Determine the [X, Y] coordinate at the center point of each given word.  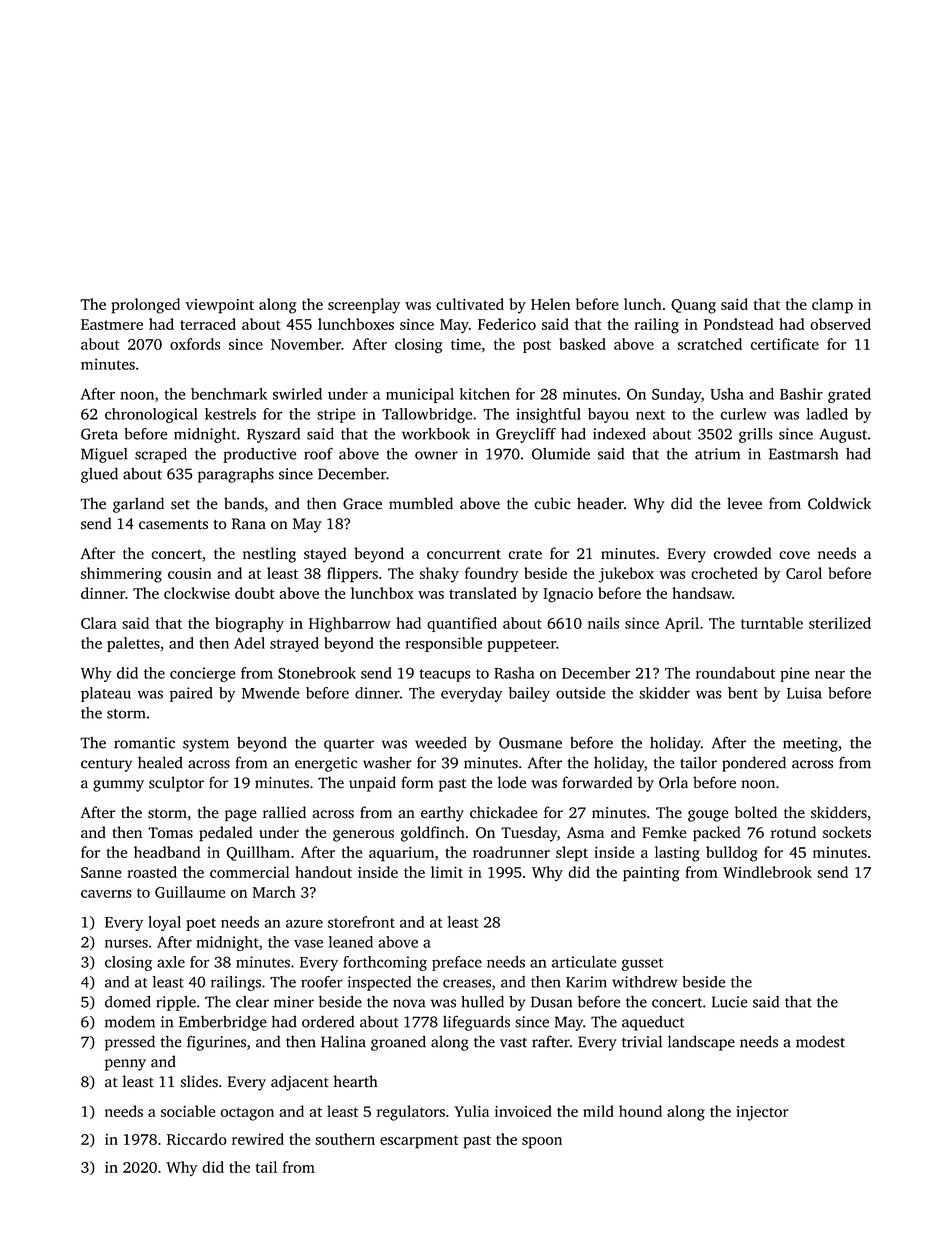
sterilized [840, 623]
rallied [284, 812]
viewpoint [220, 306]
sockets [847, 832]
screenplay [364, 306]
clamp [832, 306]
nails [603, 623]
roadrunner [511, 852]
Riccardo [197, 1139]
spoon [542, 1143]
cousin [189, 573]
